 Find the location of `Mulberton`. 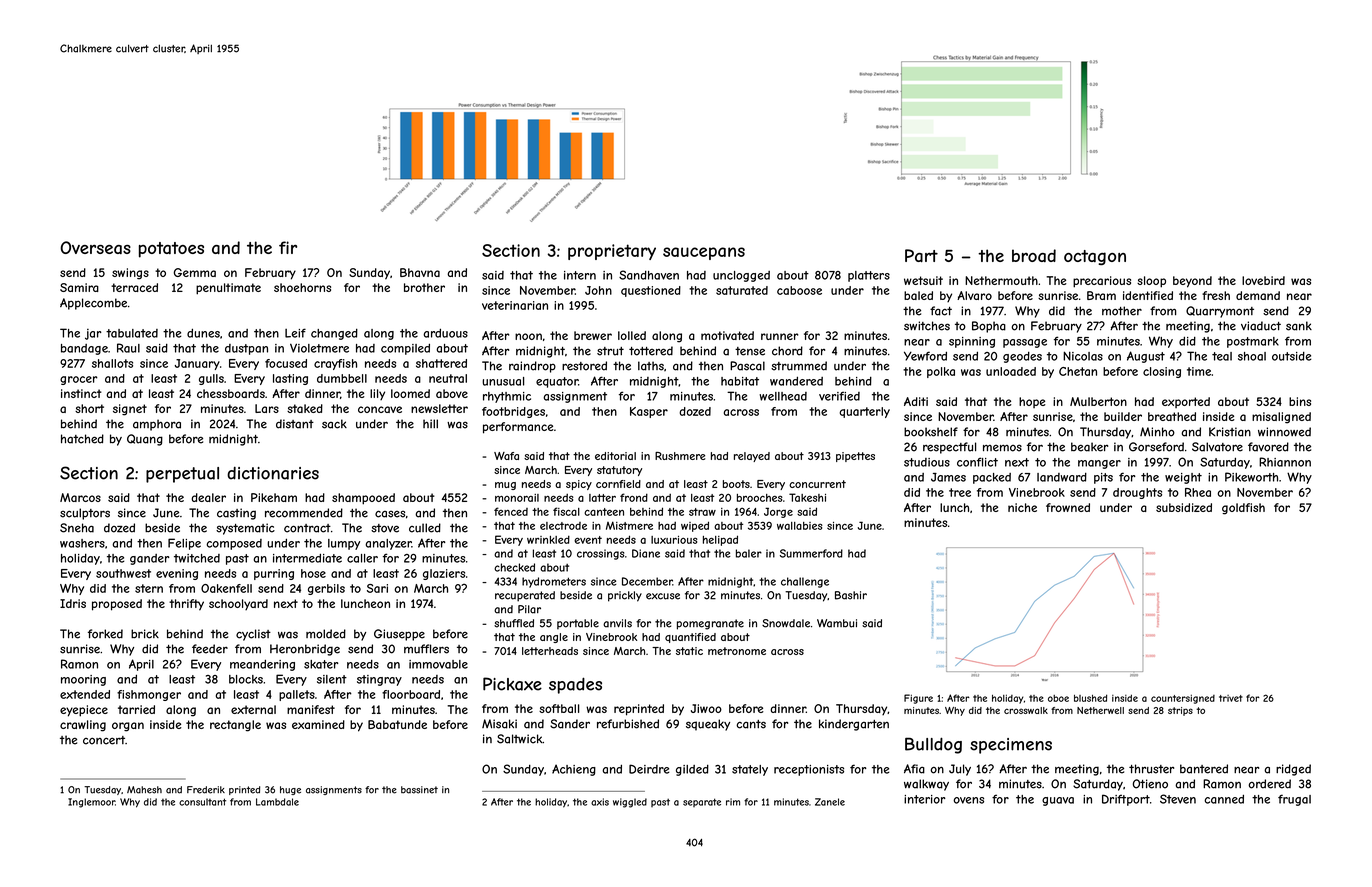

Mulberton is located at coordinates (1098, 401).
